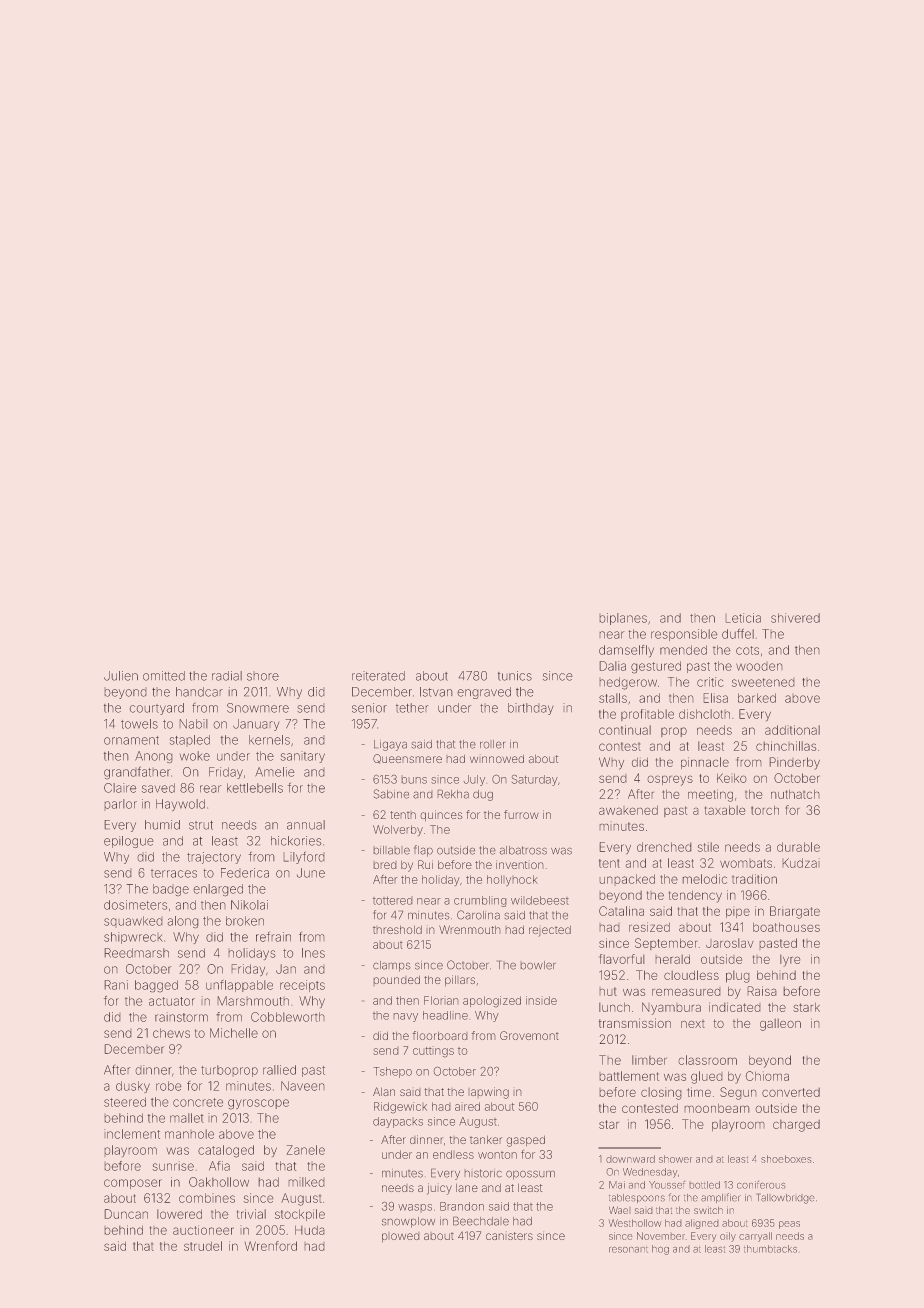  I want to click on historic, so click(483, 1173).
